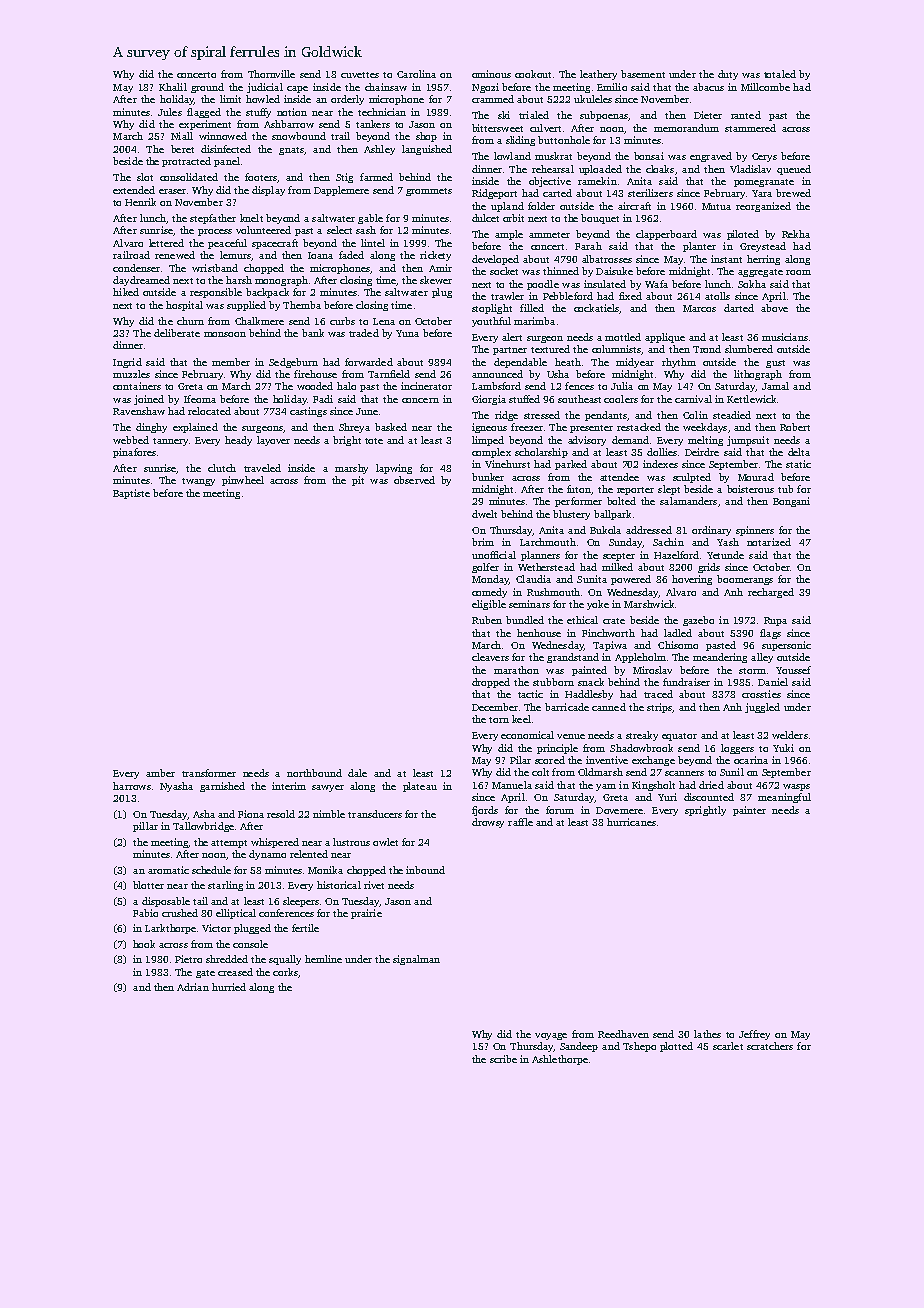  What do you see at coordinates (265, 88) in the screenshot?
I see `judicial` at bounding box center [265, 88].
